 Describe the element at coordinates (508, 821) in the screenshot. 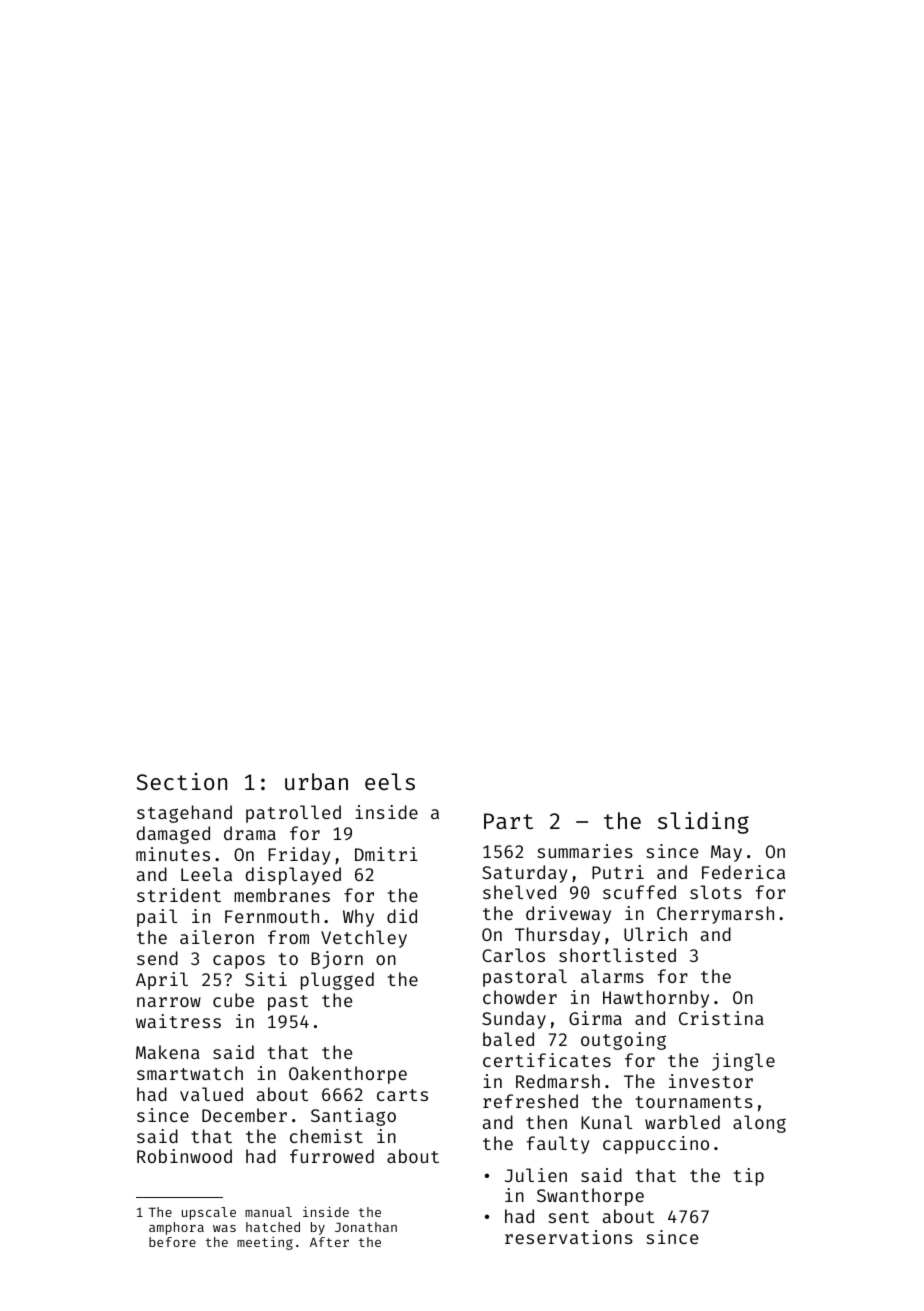

I see `Part` at that location.
